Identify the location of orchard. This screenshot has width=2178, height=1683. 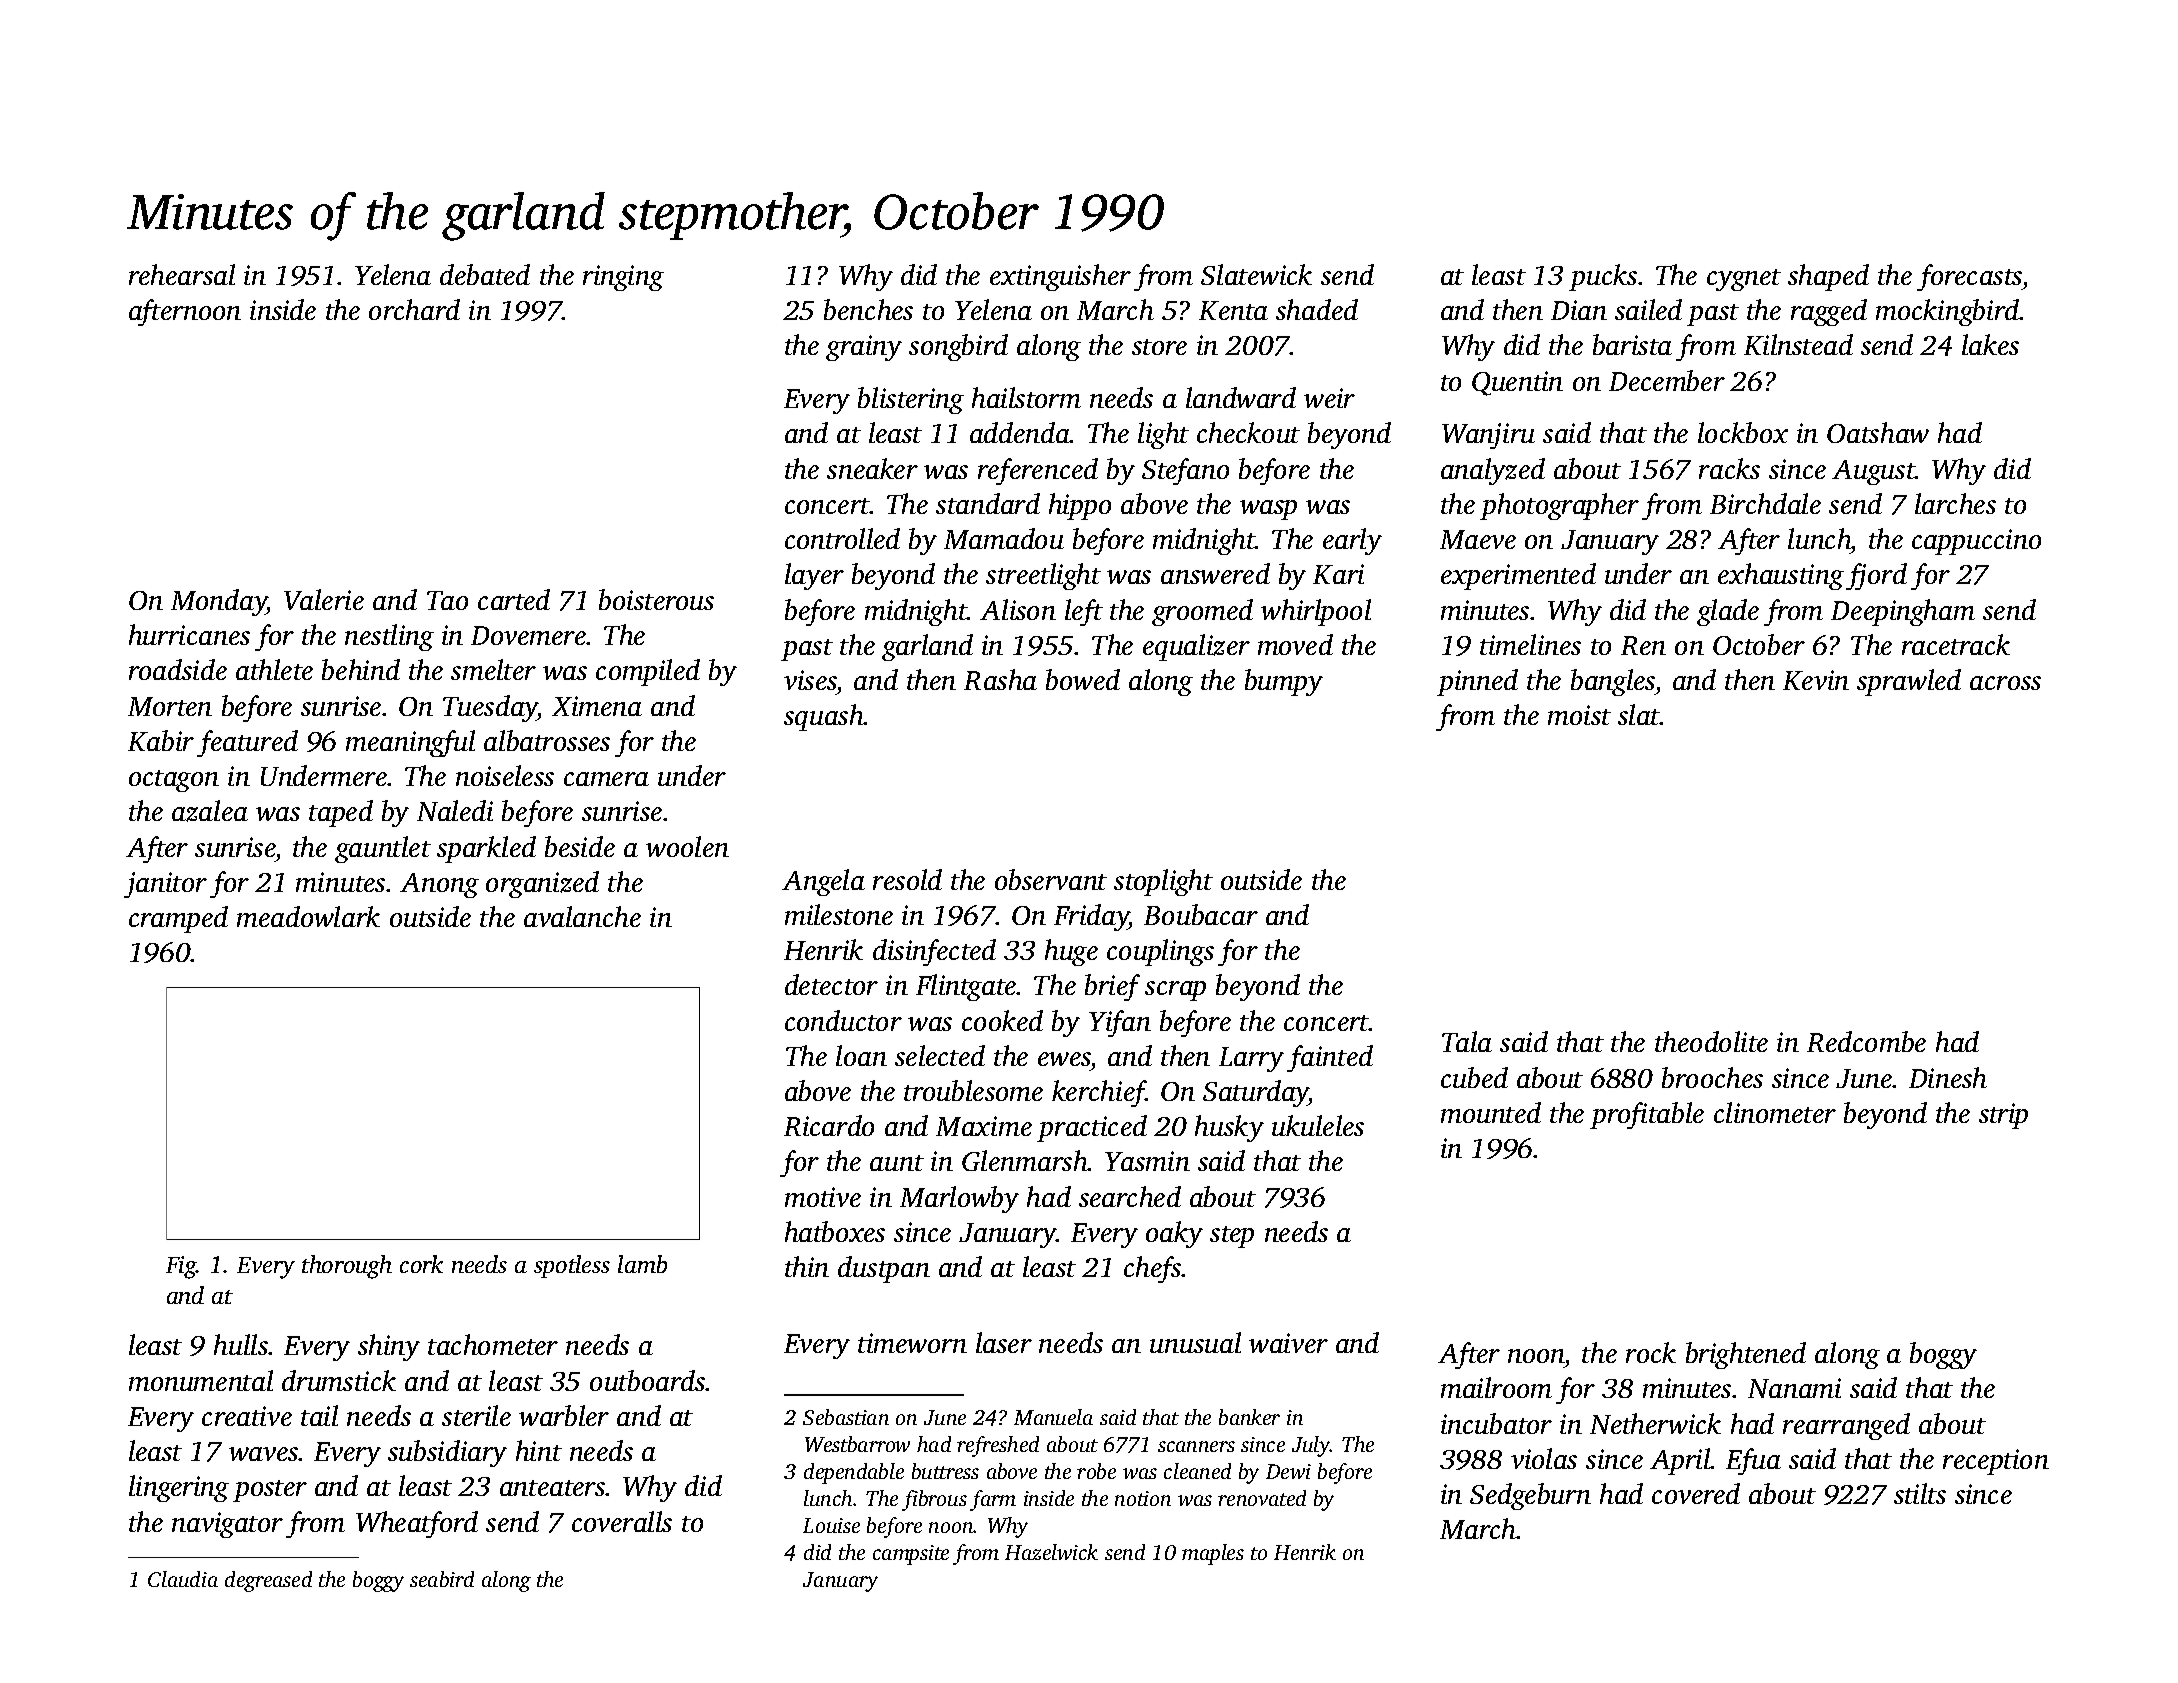
(414, 309).
